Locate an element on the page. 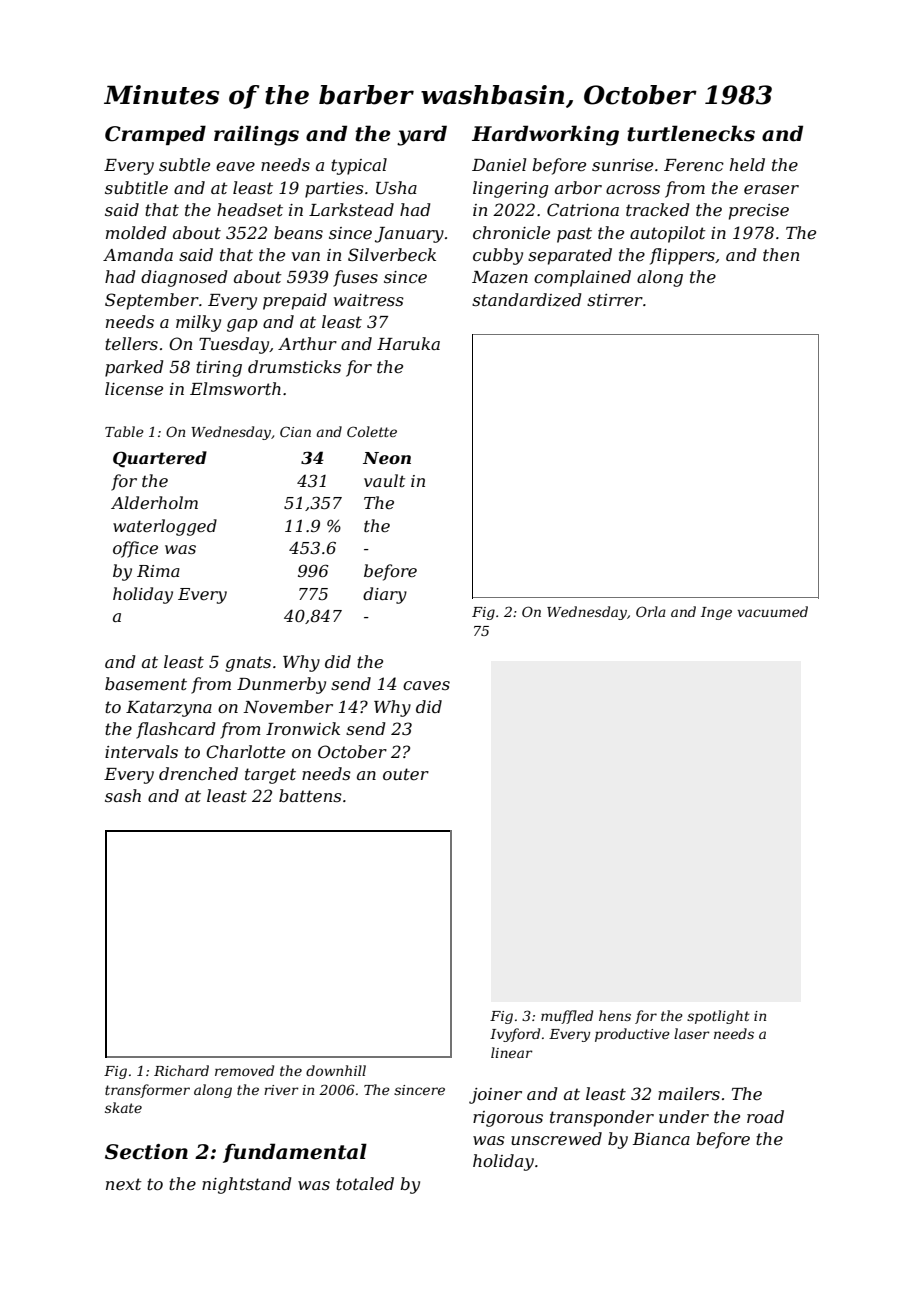 The image size is (924, 1308). Cramped is located at coordinates (155, 135).
